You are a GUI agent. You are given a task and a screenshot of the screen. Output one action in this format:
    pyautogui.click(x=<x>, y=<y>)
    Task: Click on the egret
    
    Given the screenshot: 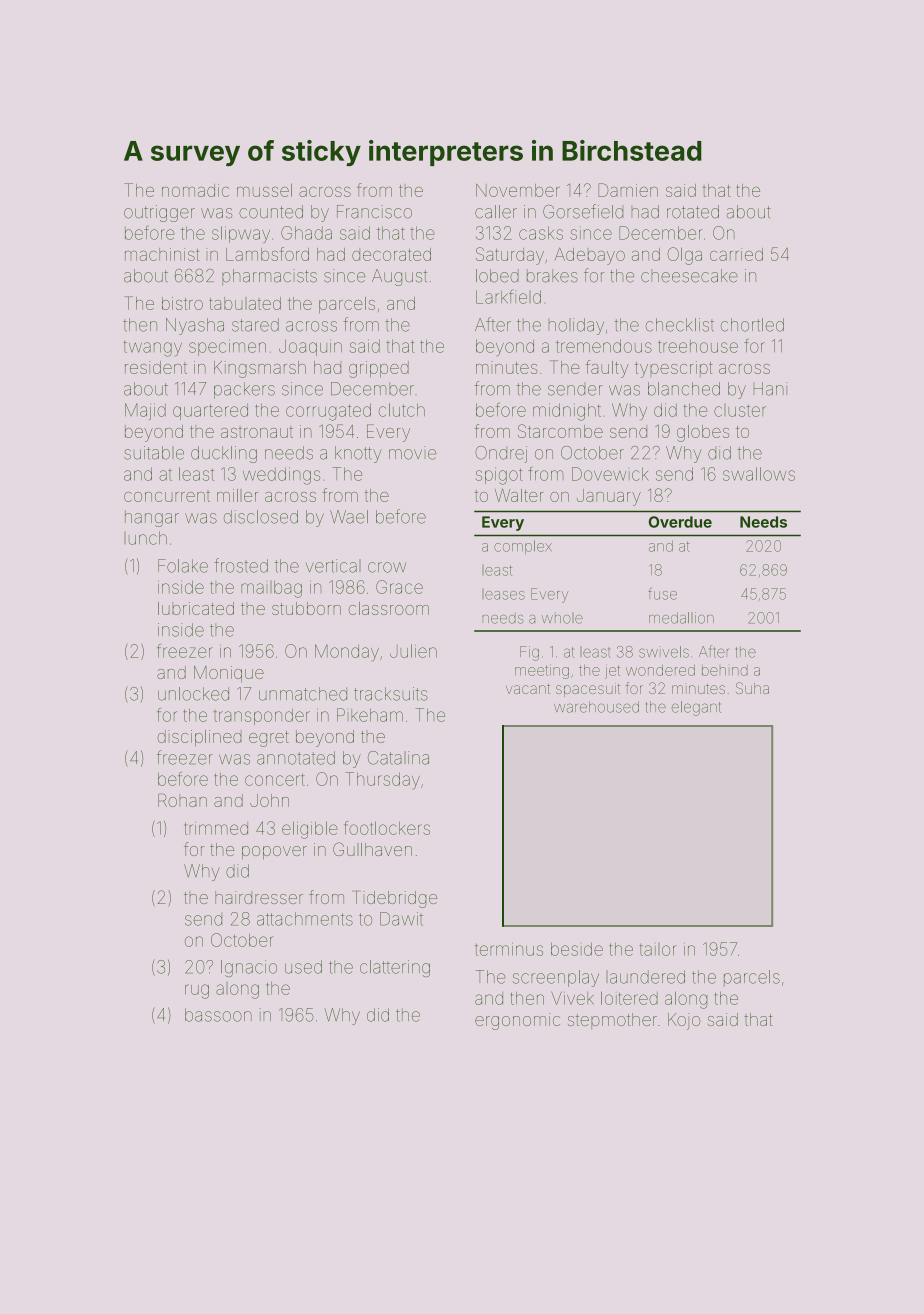 What is the action you would take?
    pyautogui.click(x=269, y=739)
